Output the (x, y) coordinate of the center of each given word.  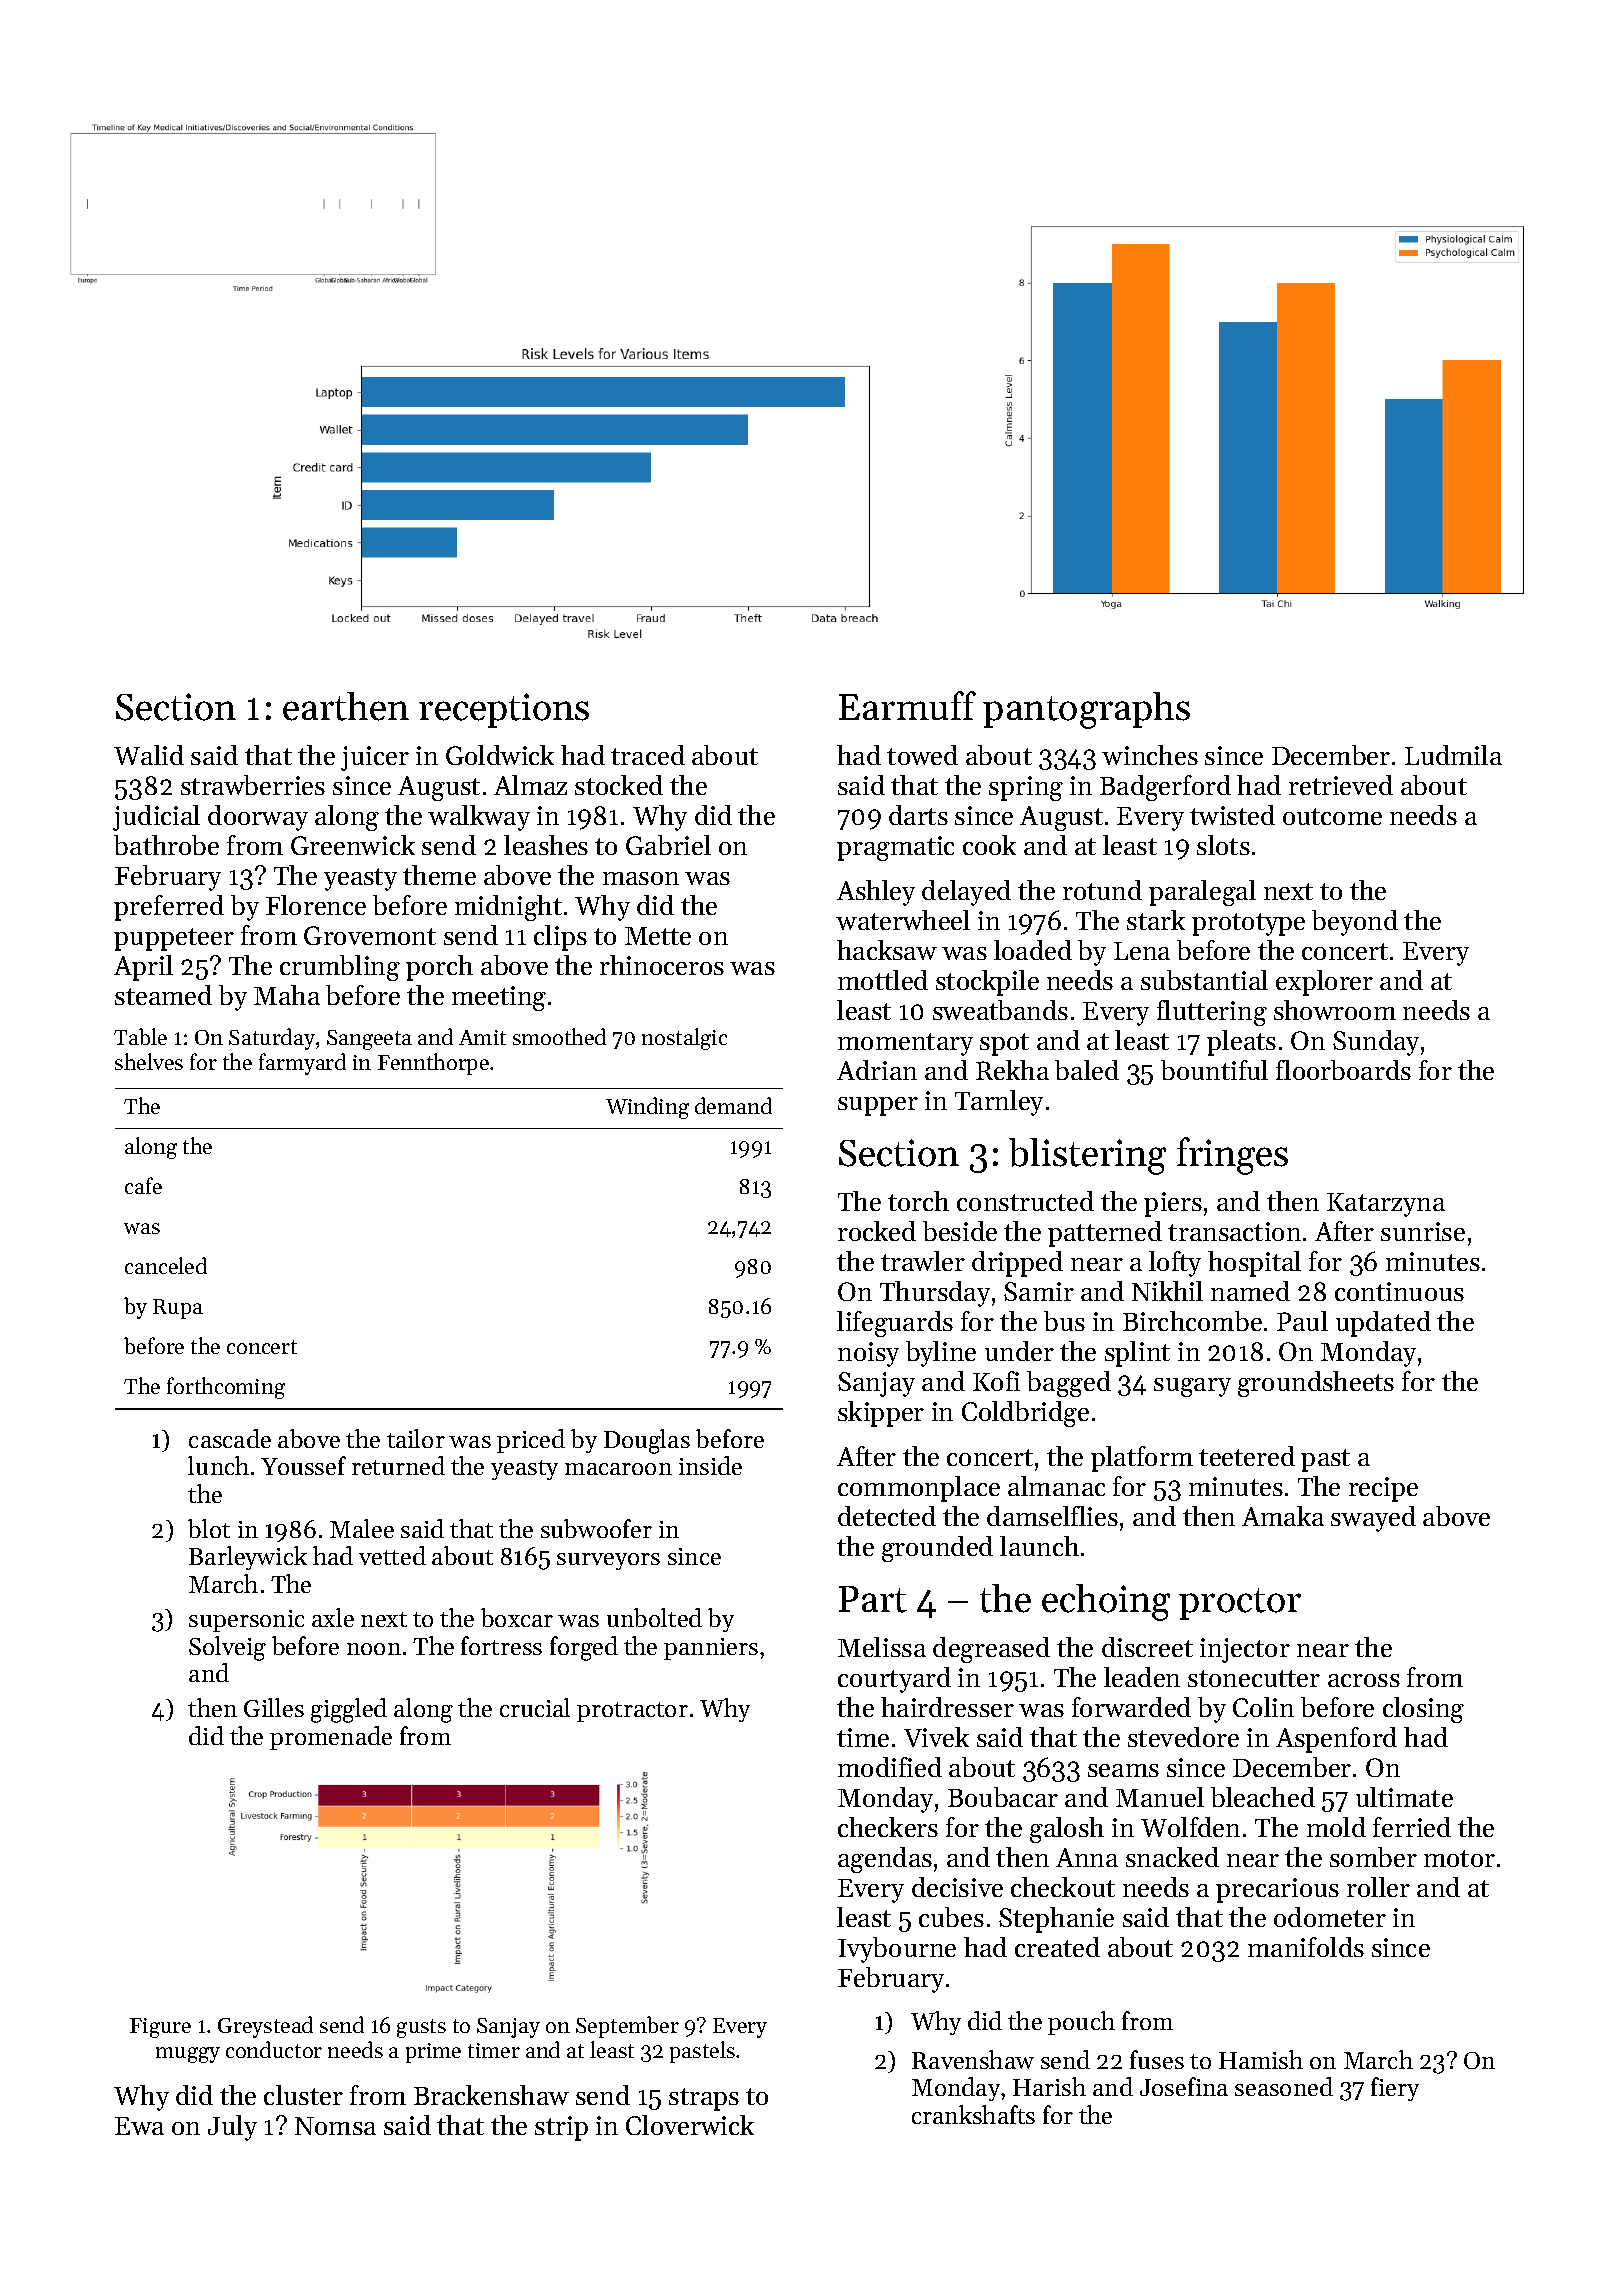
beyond (1355, 923)
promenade (331, 1738)
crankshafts (973, 2114)
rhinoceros (662, 965)
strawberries (253, 785)
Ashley (876, 893)
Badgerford (1165, 788)
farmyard (302, 1064)
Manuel (1160, 1797)
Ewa (139, 2126)
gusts (421, 2028)
